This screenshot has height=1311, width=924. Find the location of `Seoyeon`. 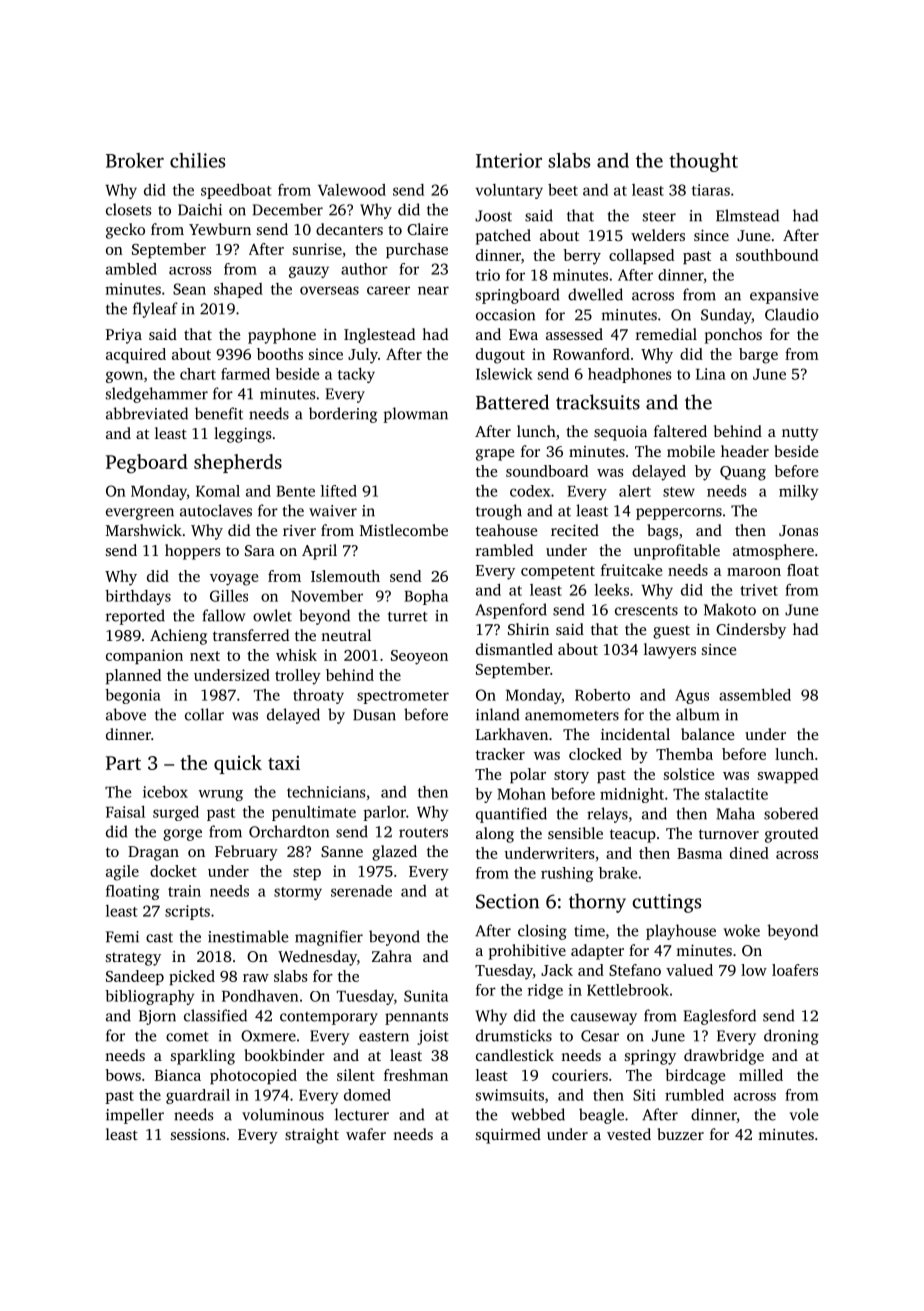

Seoyeon is located at coordinates (419, 657).
